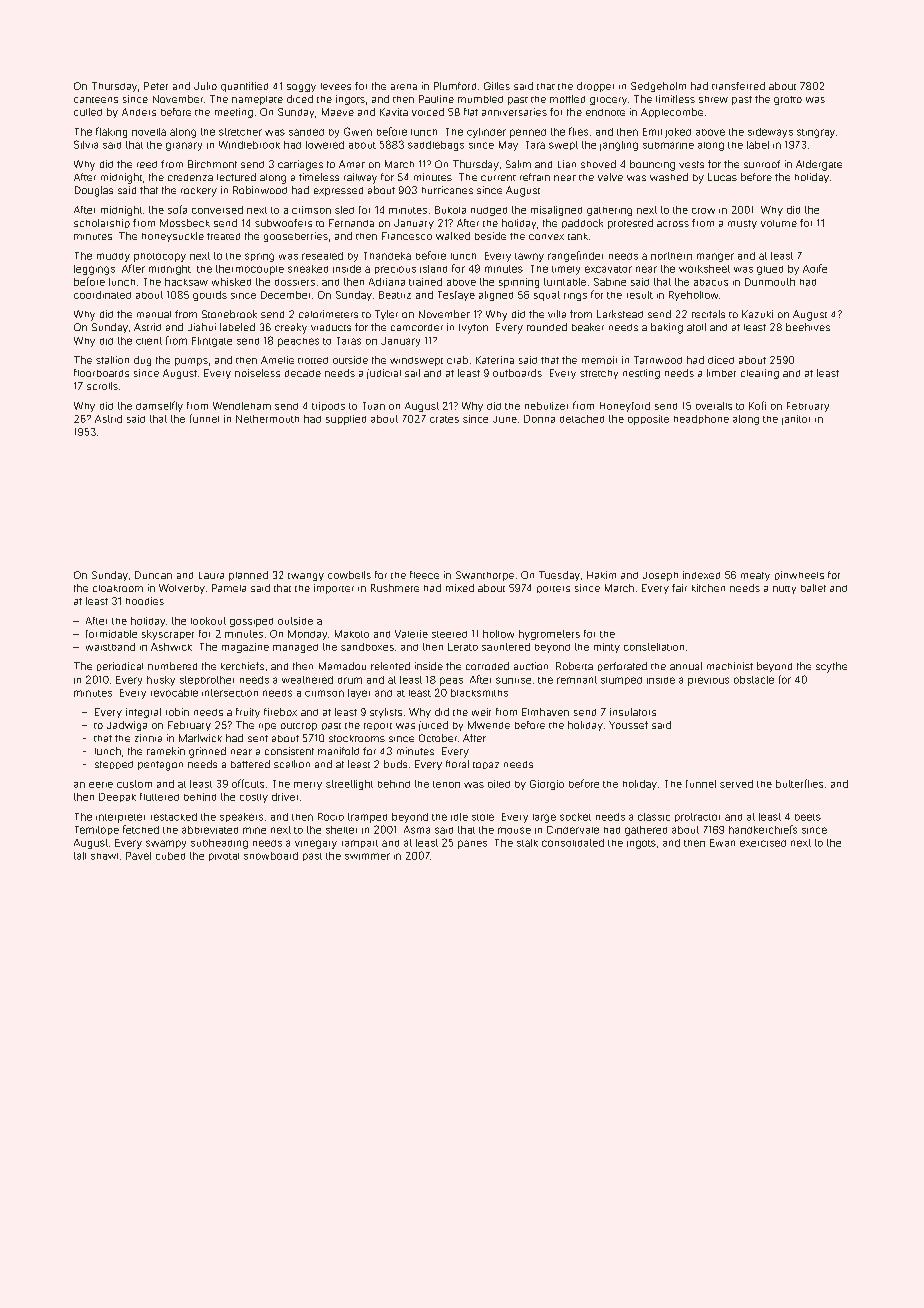  I want to click on Douglas, so click(94, 191).
